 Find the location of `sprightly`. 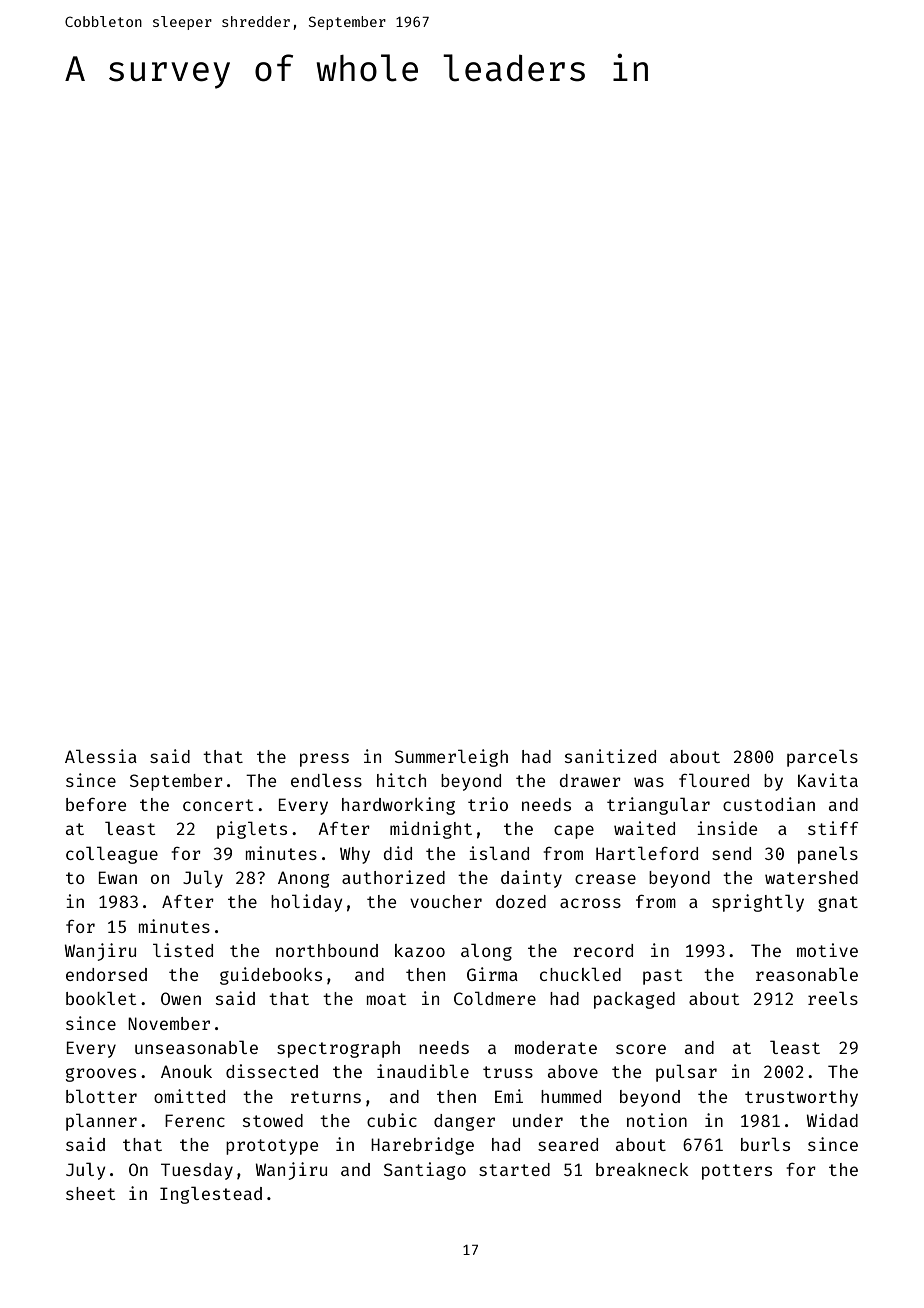

sprightly is located at coordinates (758, 903).
